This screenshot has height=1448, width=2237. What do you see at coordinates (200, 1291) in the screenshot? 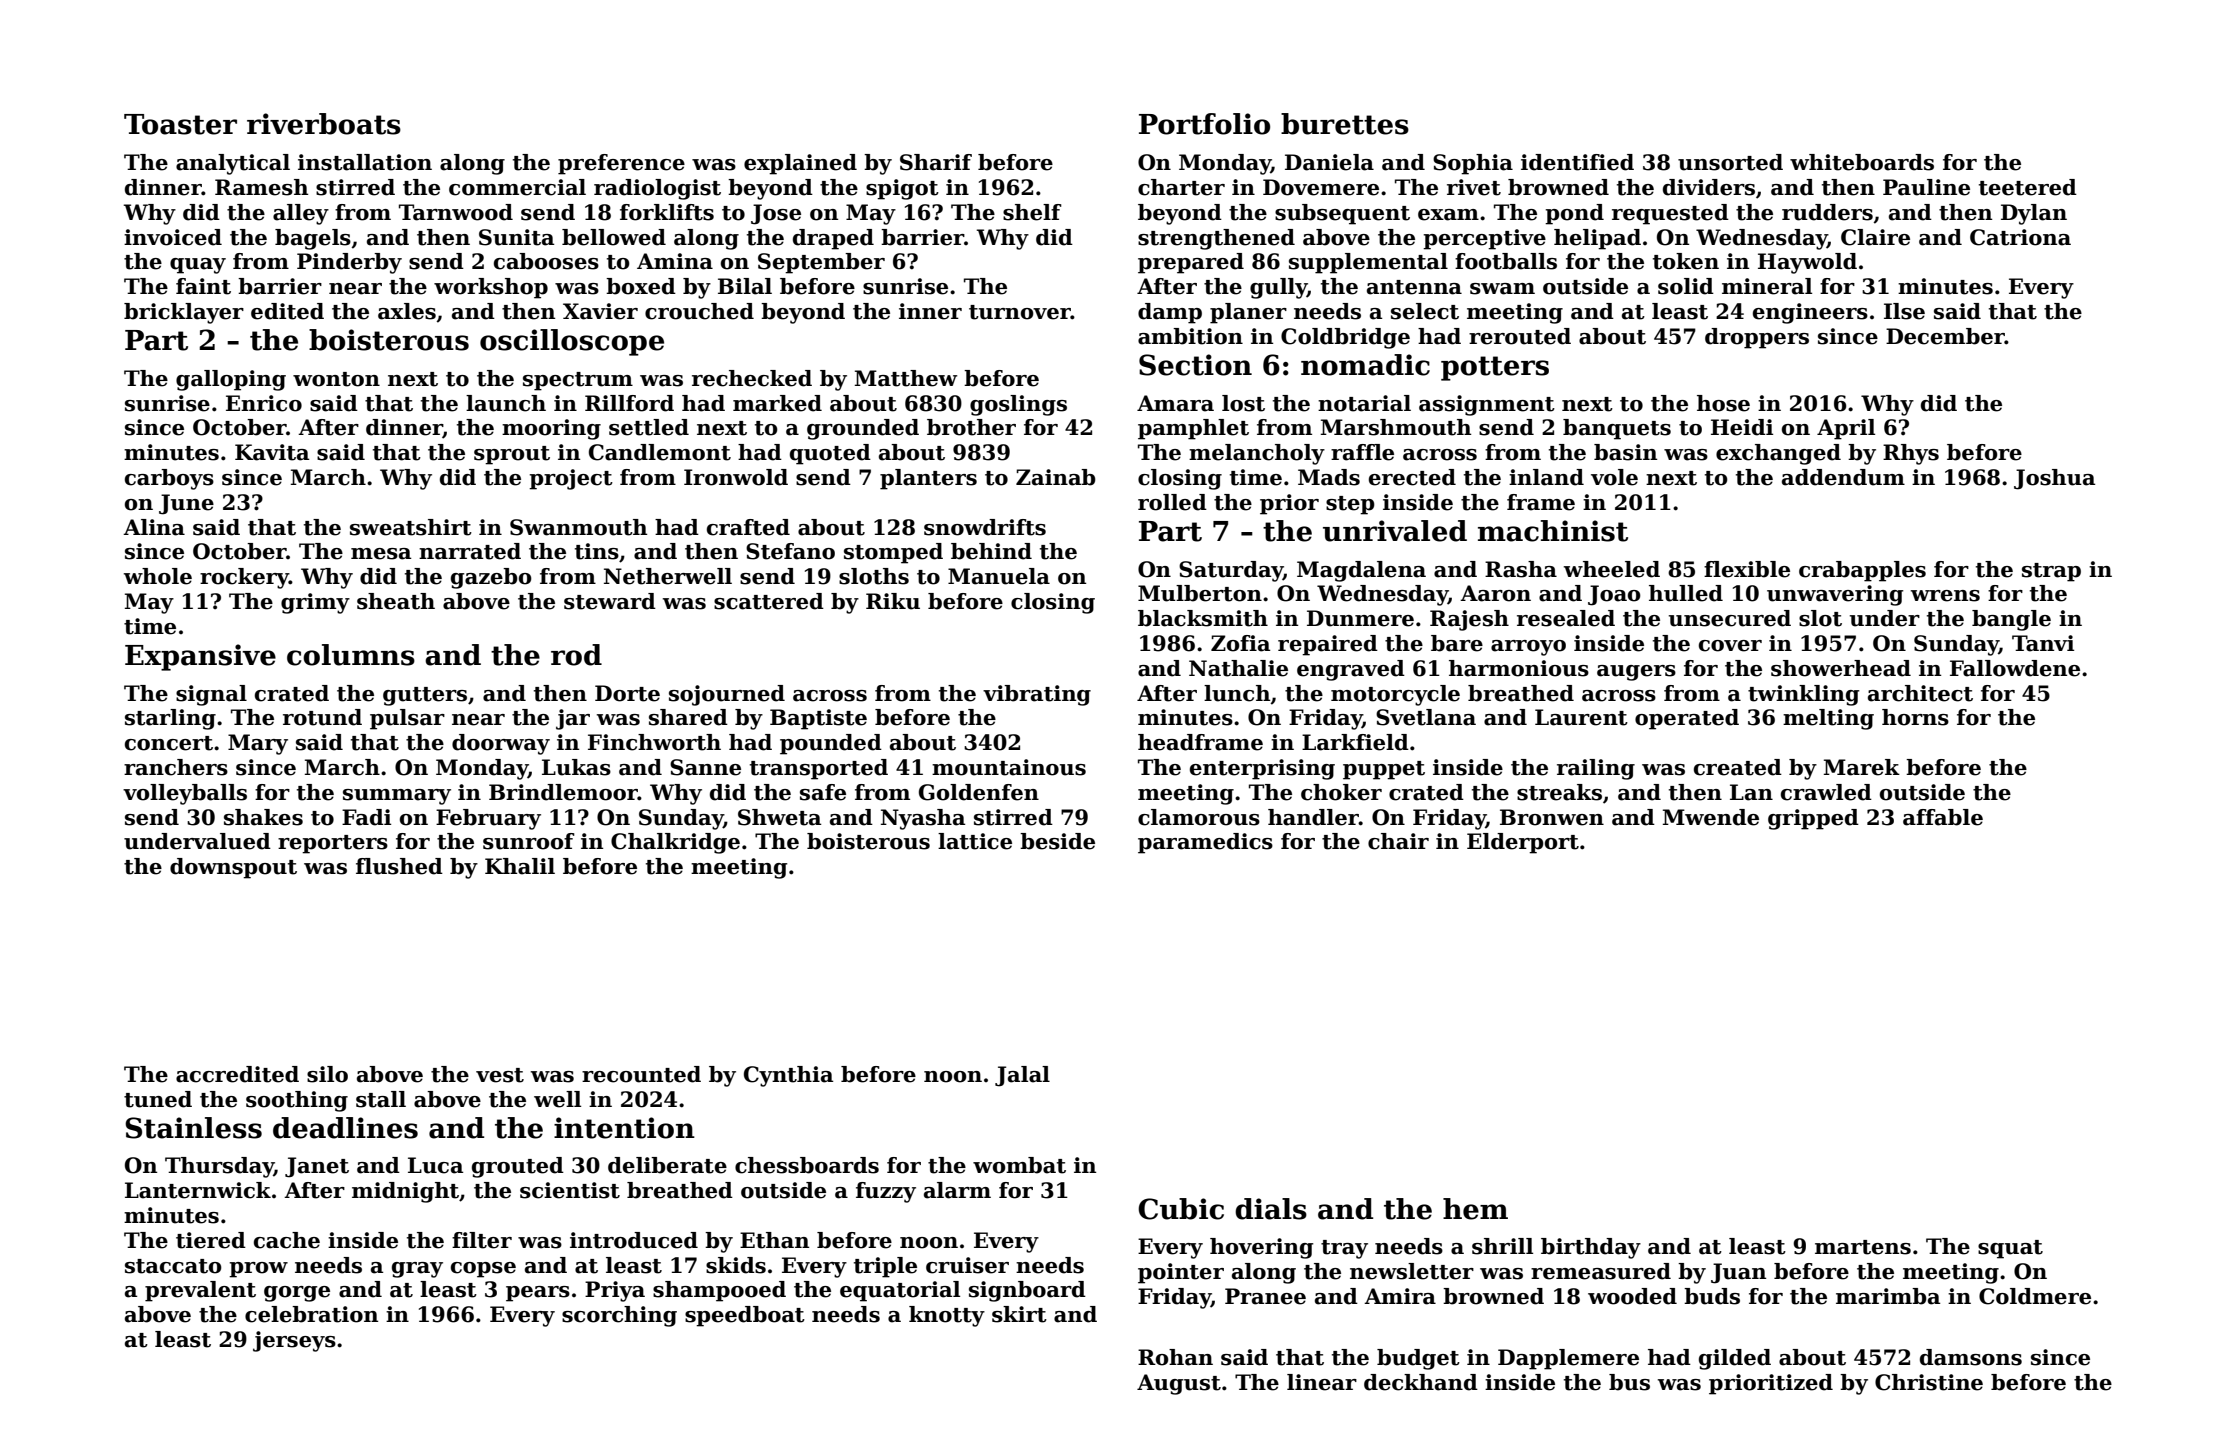
I see `prevalent` at bounding box center [200, 1291].
